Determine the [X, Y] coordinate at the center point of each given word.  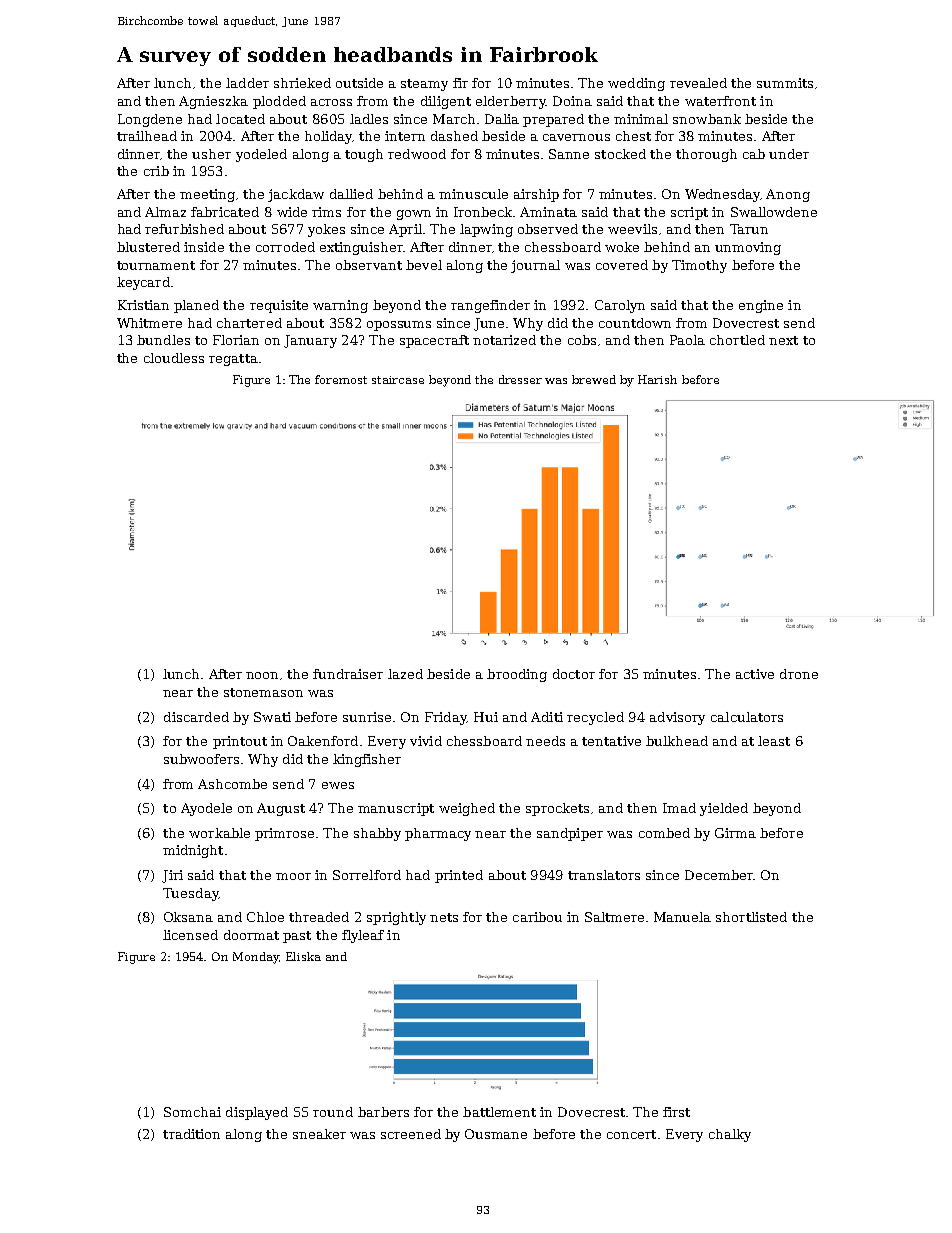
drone [799, 674]
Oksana [188, 917]
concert [631, 1134]
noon [262, 675]
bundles [163, 340]
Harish [657, 379]
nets [444, 917]
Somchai [192, 1112]
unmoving [748, 248]
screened [411, 1134]
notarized [504, 340]
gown [414, 215]
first [676, 1112]
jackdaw [296, 195]
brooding [517, 675]
